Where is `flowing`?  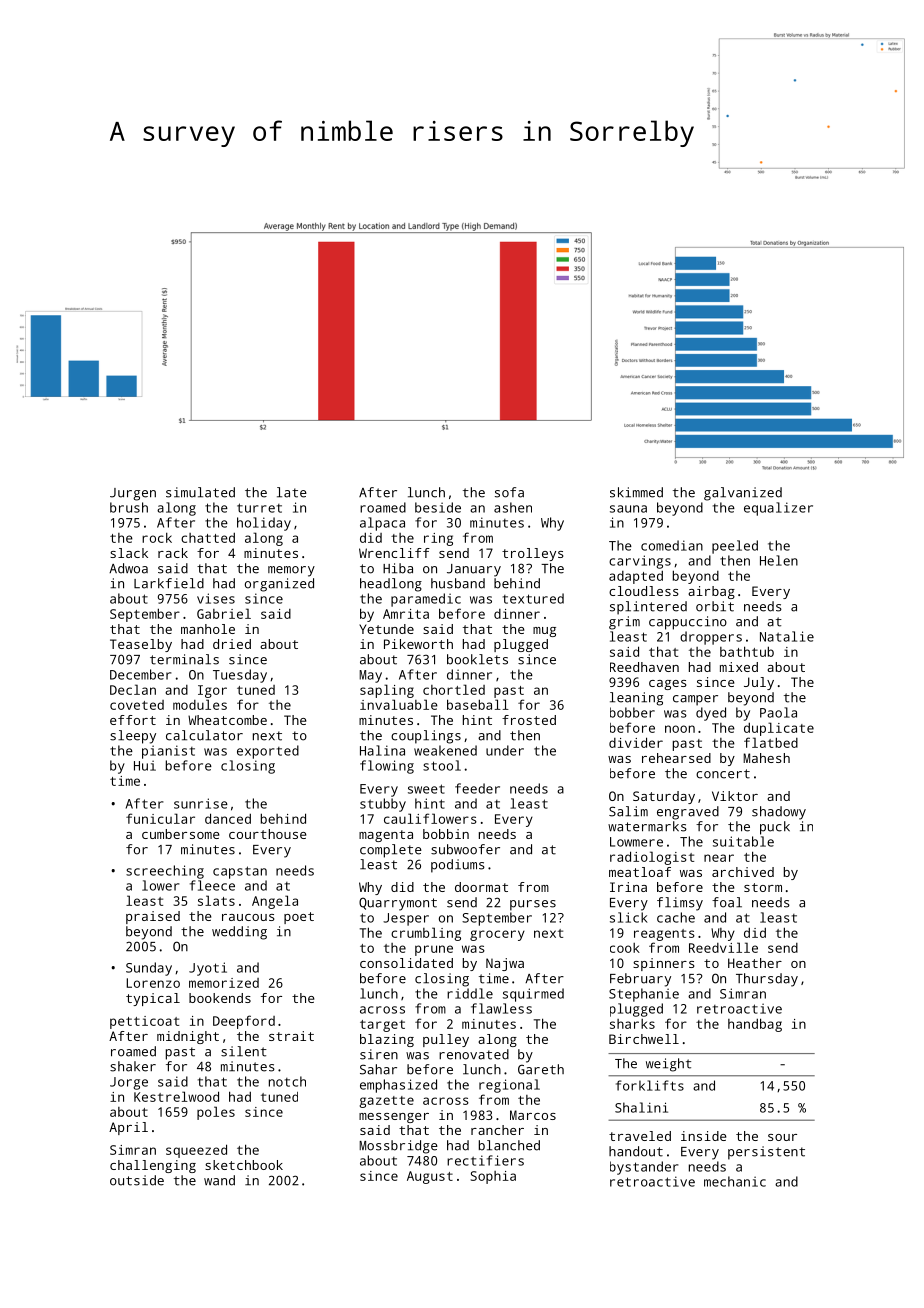 flowing is located at coordinates (387, 767).
